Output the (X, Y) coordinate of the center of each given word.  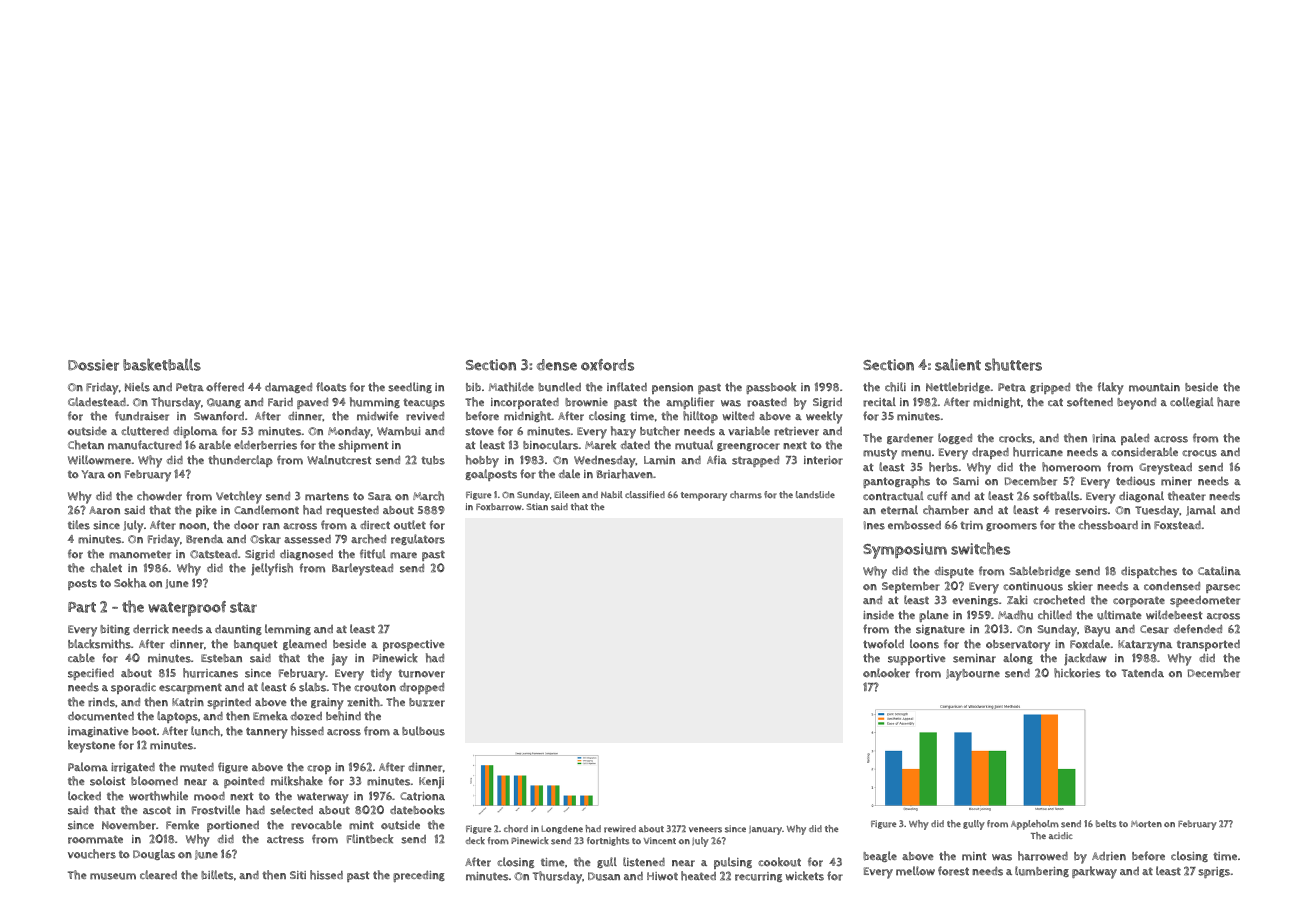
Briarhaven (624, 474)
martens (327, 496)
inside (878, 615)
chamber (946, 510)
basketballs (162, 364)
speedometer (1205, 601)
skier (1080, 586)
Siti (298, 875)
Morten (1146, 824)
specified (91, 674)
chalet (106, 568)
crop (319, 769)
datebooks (417, 810)
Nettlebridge (958, 387)
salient (958, 364)
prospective (414, 645)
